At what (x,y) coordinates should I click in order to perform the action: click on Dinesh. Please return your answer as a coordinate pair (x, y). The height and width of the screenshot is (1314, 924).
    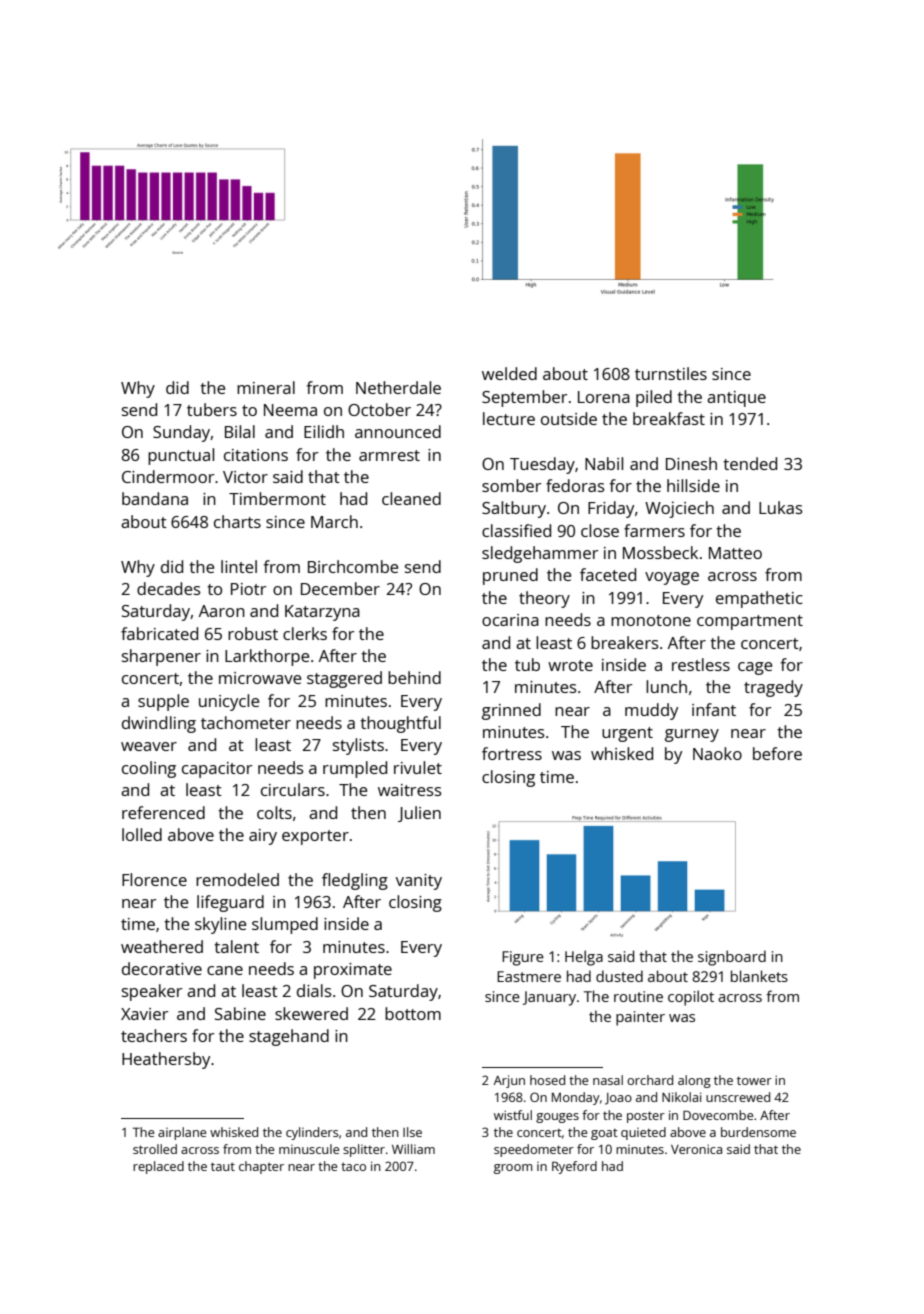
    Looking at the image, I should click on (691, 463).
